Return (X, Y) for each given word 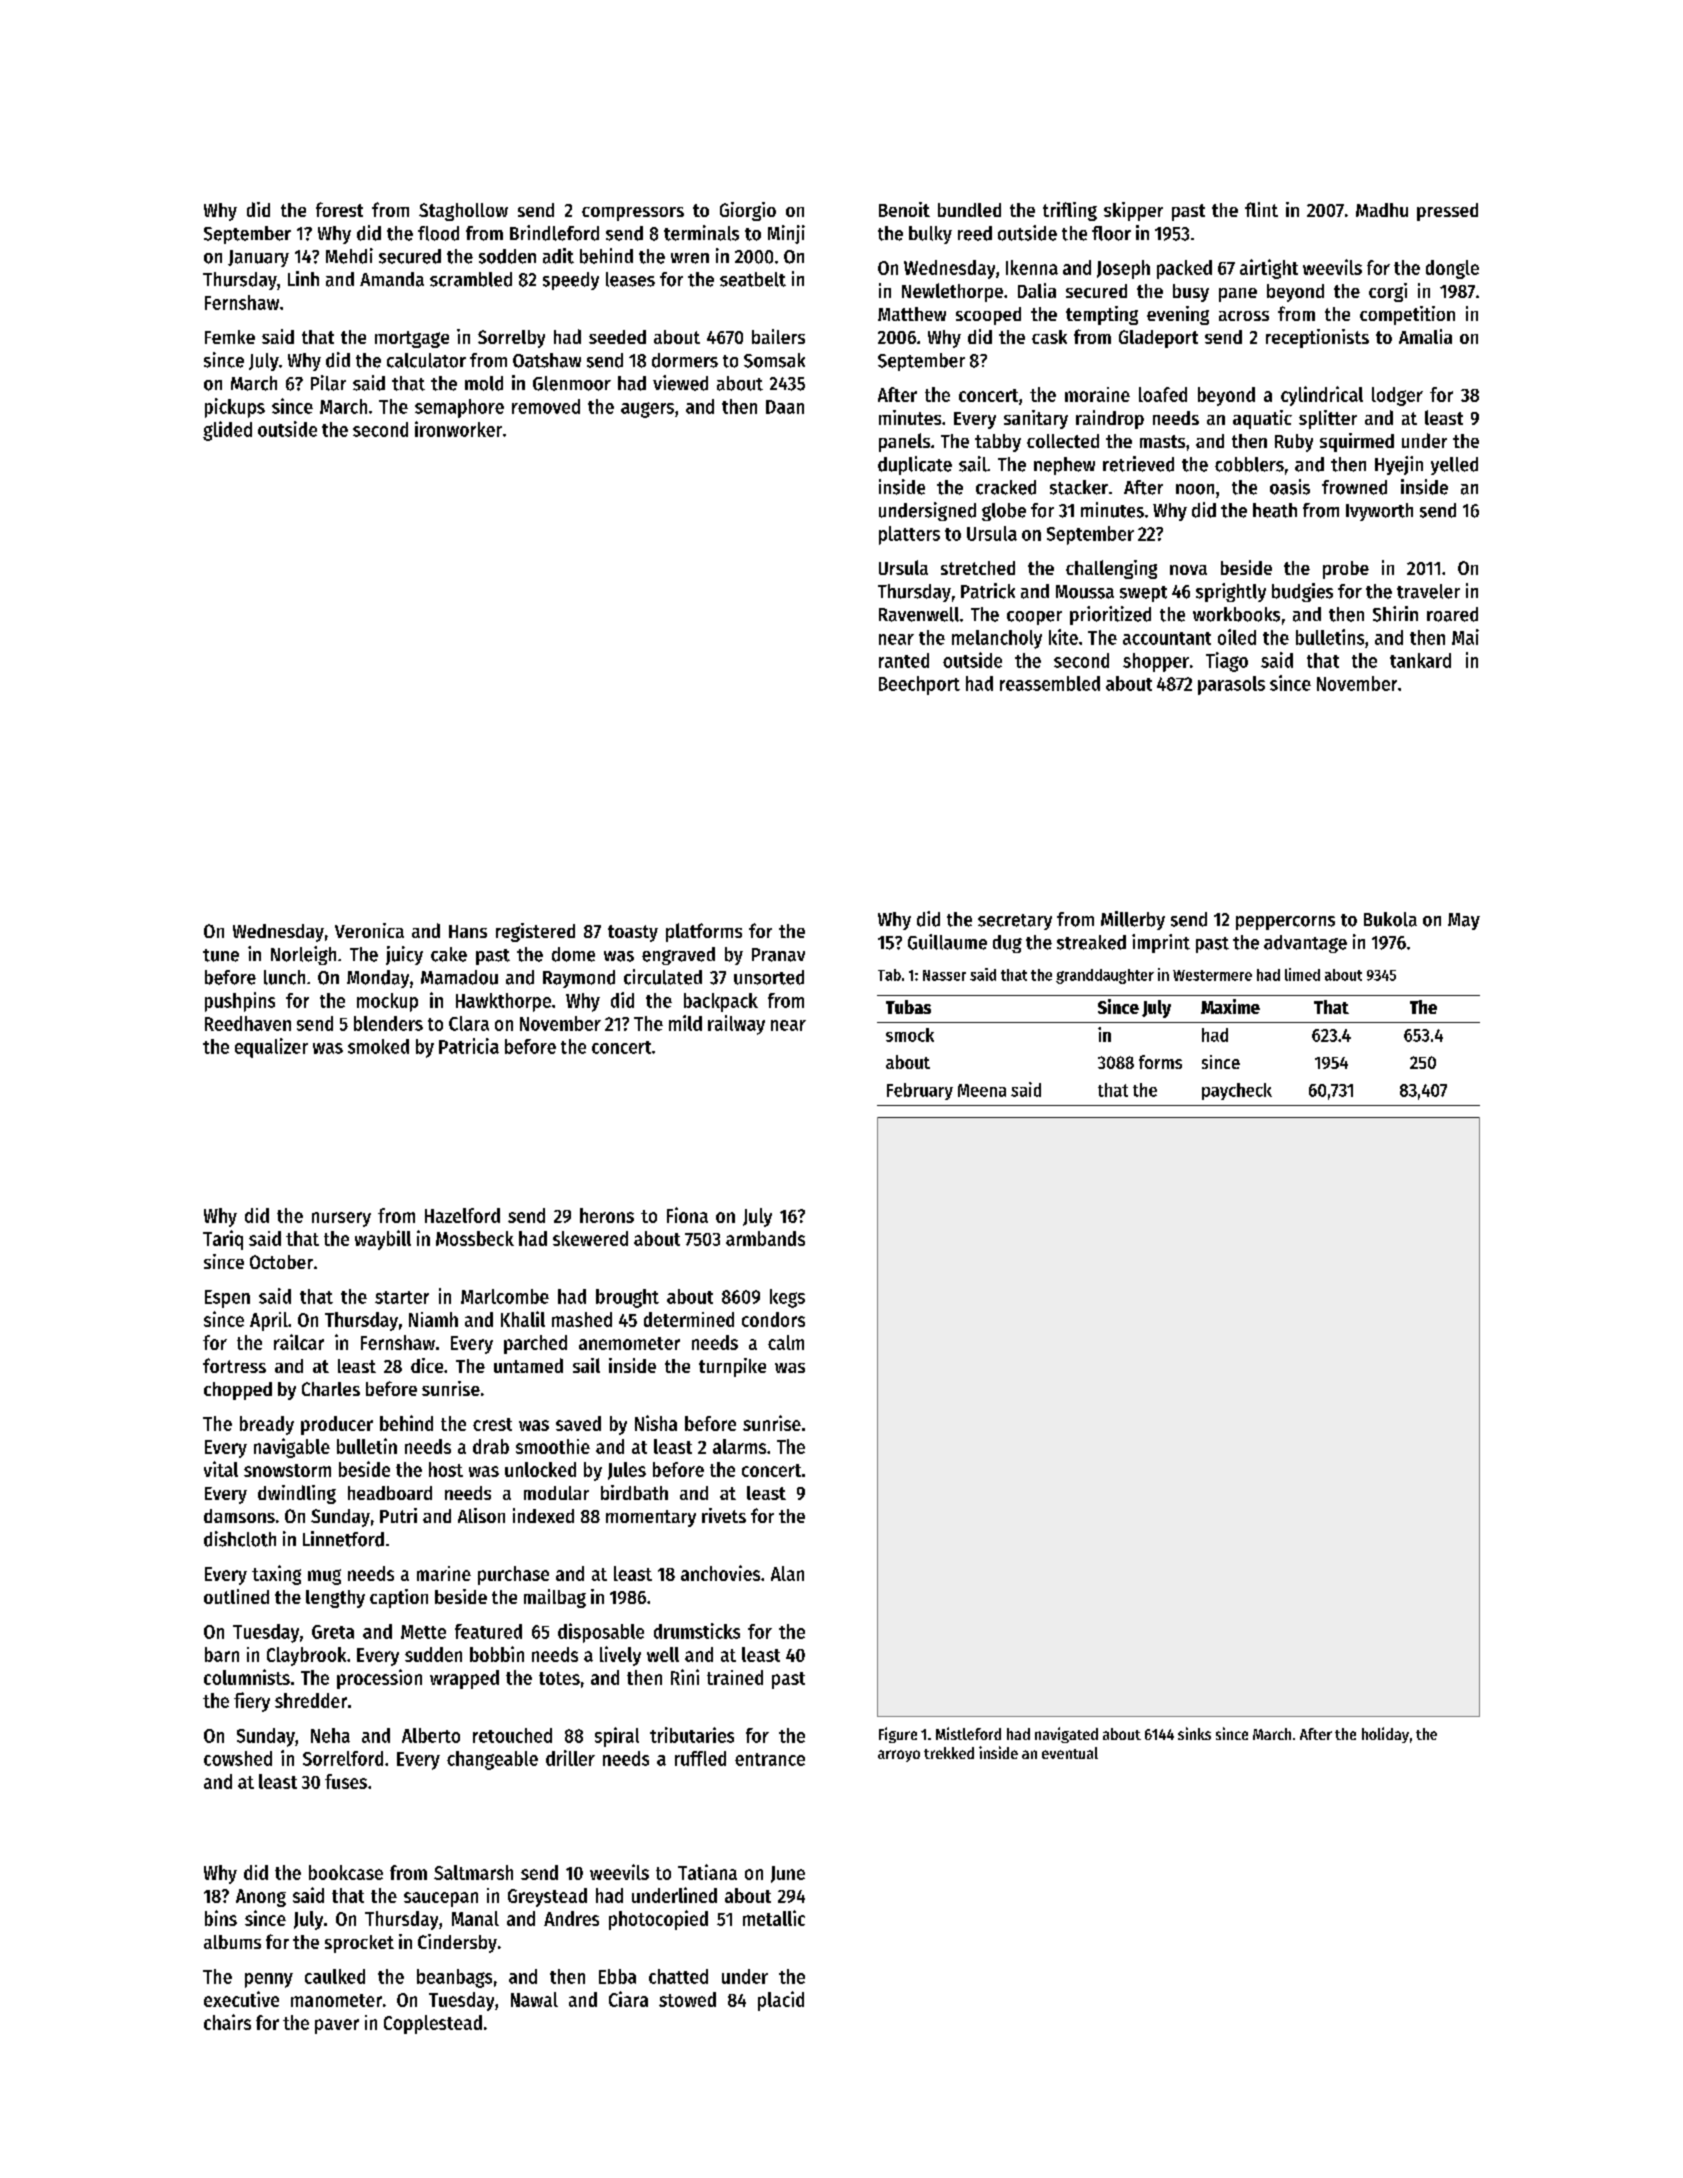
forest (339, 209)
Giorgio (748, 211)
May (1464, 921)
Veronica (369, 930)
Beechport (919, 685)
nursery (341, 1219)
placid (781, 2001)
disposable (601, 1633)
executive (241, 1999)
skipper (1133, 211)
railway (736, 1025)
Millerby (1133, 920)
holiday (1385, 1735)
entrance (770, 1759)
